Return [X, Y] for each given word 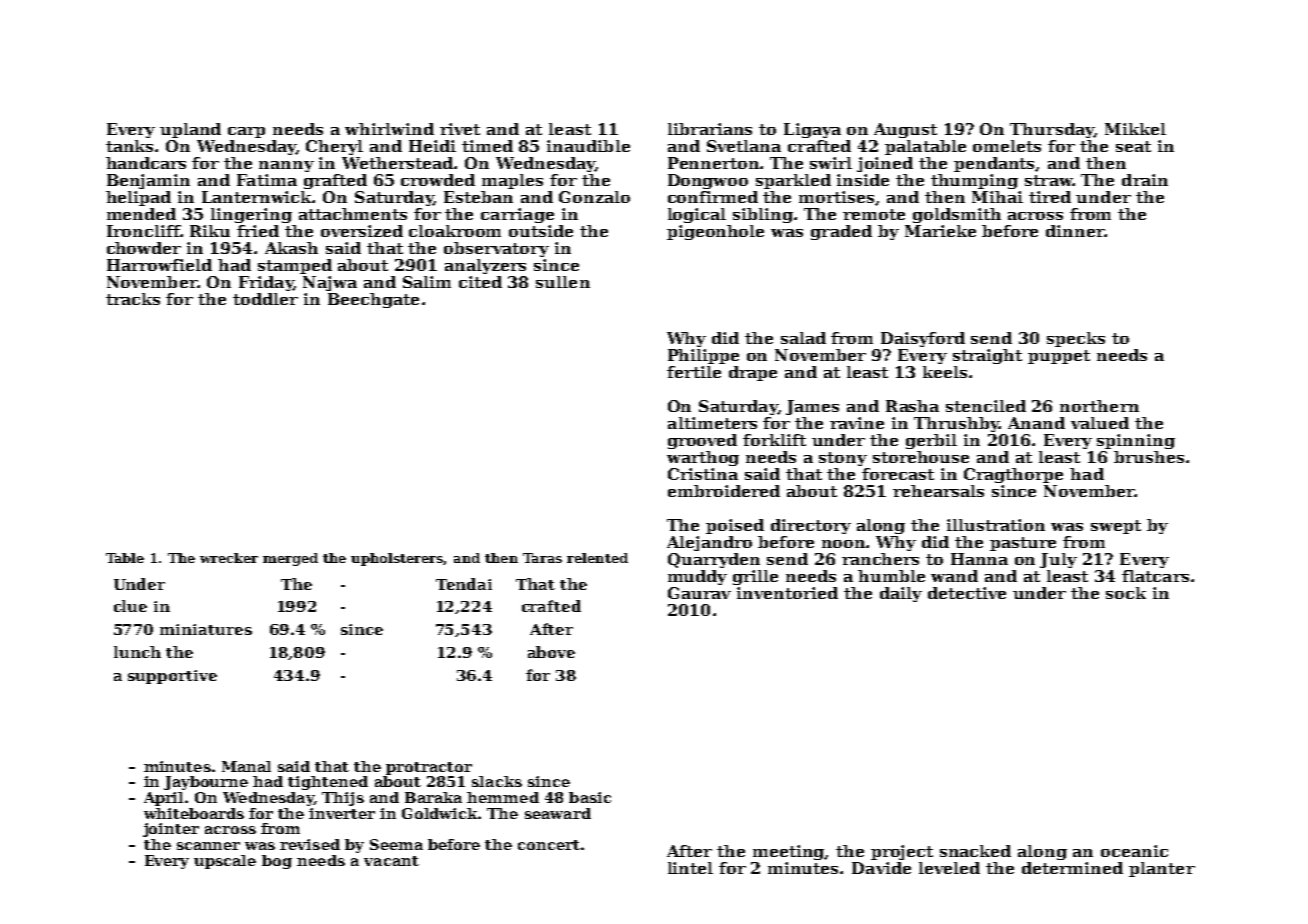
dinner [1075, 231]
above [551, 652]
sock [1126, 593]
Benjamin [148, 181]
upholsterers [397, 559]
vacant [391, 861]
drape [753, 373]
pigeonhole [715, 232]
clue [130, 606]
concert [549, 845]
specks [1076, 339]
